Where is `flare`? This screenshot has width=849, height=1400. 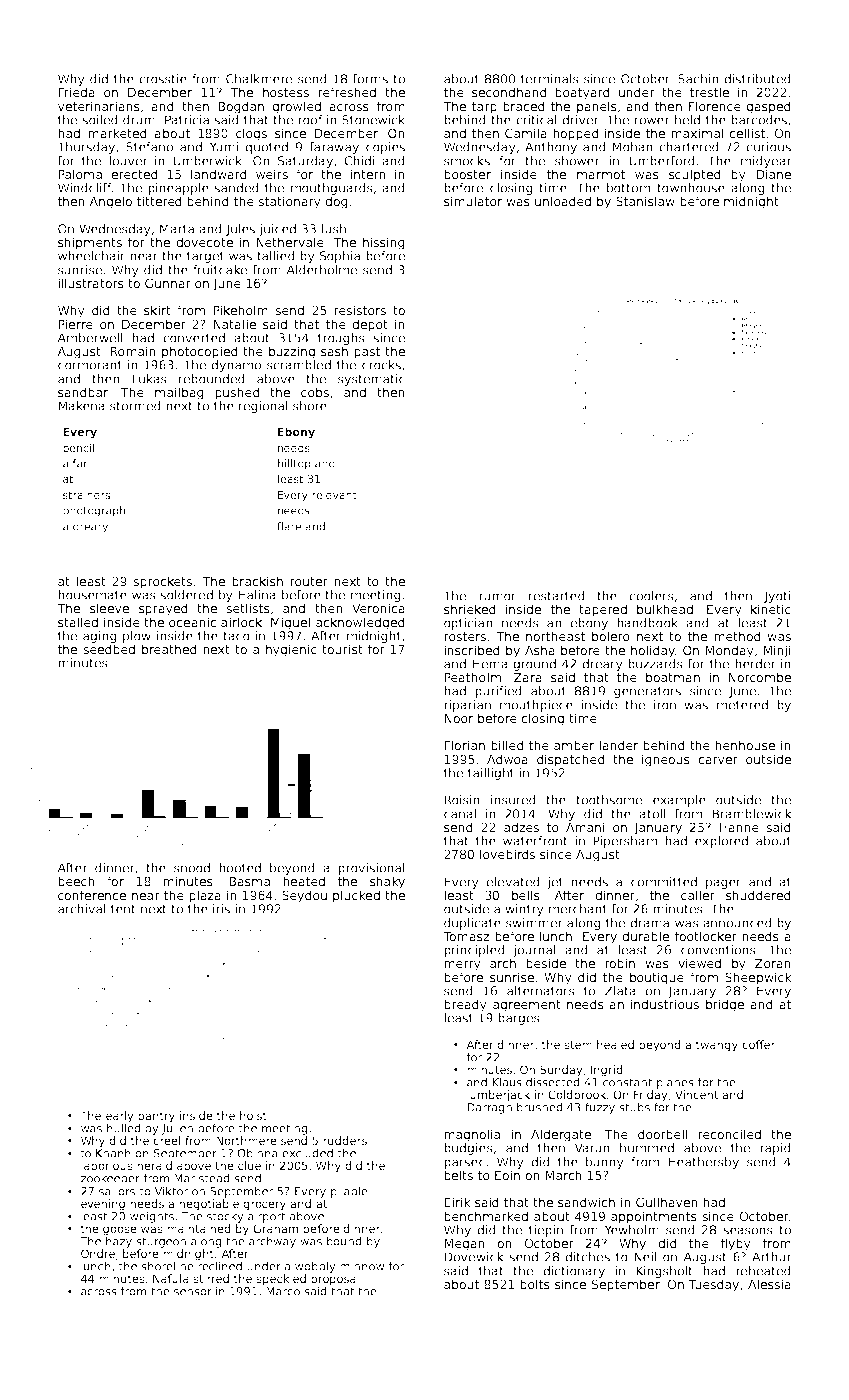 flare is located at coordinates (289, 526).
